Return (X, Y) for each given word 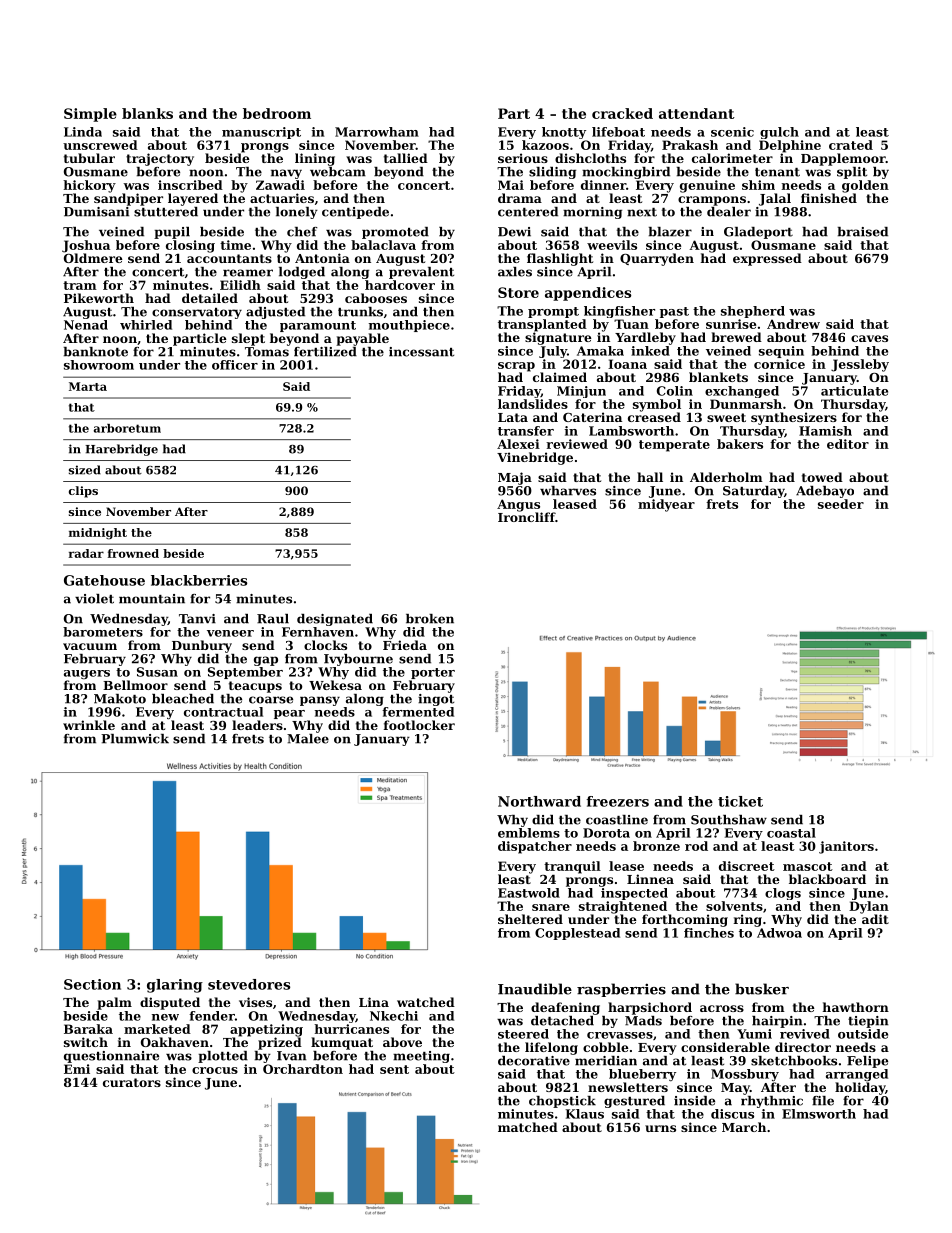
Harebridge (121, 450)
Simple (90, 115)
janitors (846, 847)
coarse (271, 700)
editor (848, 444)
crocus (215, 1070)
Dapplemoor (843, 159)
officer (235, 365)
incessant (421, 352)
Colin (675, 391)
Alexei (518, 444)
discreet (747, 866)
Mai (511, 185)
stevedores (249, 984)
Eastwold (529, 893)
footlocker (419, 725)
